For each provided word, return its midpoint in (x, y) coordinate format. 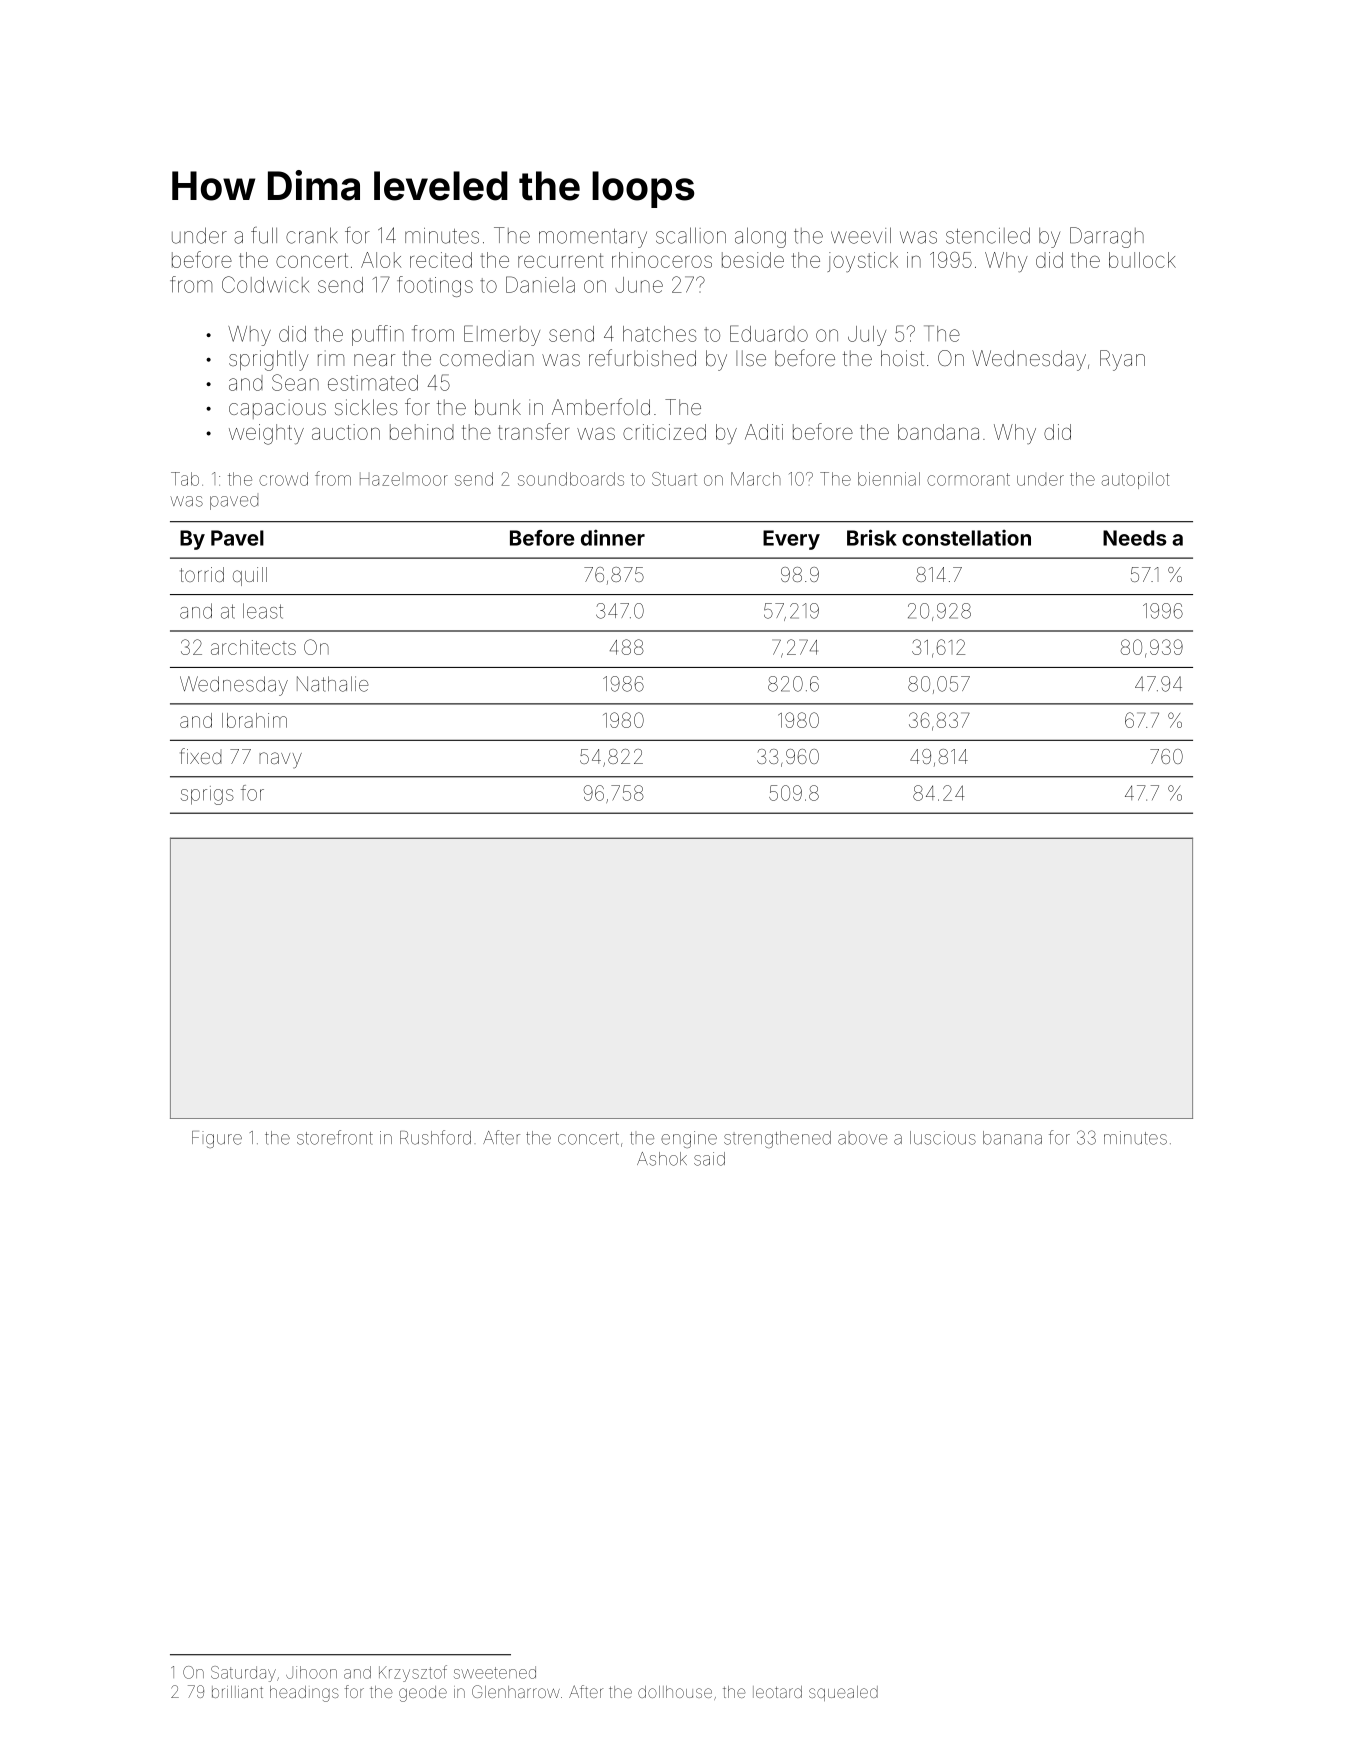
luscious (943, 1138)
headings (304, 1694)
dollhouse (675, 1692)
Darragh (1107, 237)
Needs (1134, 538)
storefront (335, 1137)
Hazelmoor (404, 479)
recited (441, 260)
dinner (613, 537)
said (709, 1159)
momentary (593, 238)
